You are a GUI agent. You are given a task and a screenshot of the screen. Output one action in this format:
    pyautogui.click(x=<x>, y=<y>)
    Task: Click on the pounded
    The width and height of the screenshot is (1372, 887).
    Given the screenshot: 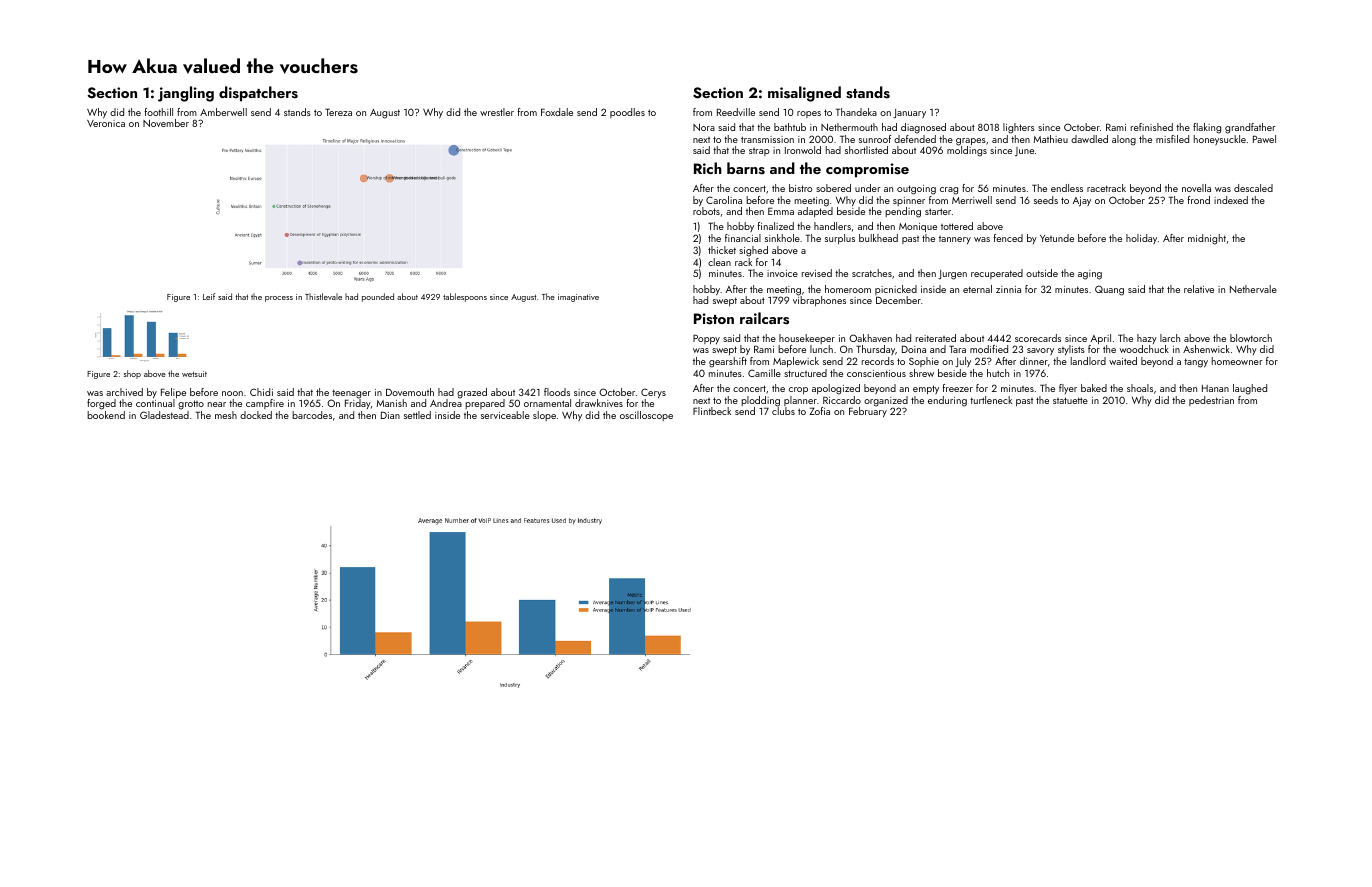 What is the action you would take?
    pyautogui.click(x=378, y=297)
